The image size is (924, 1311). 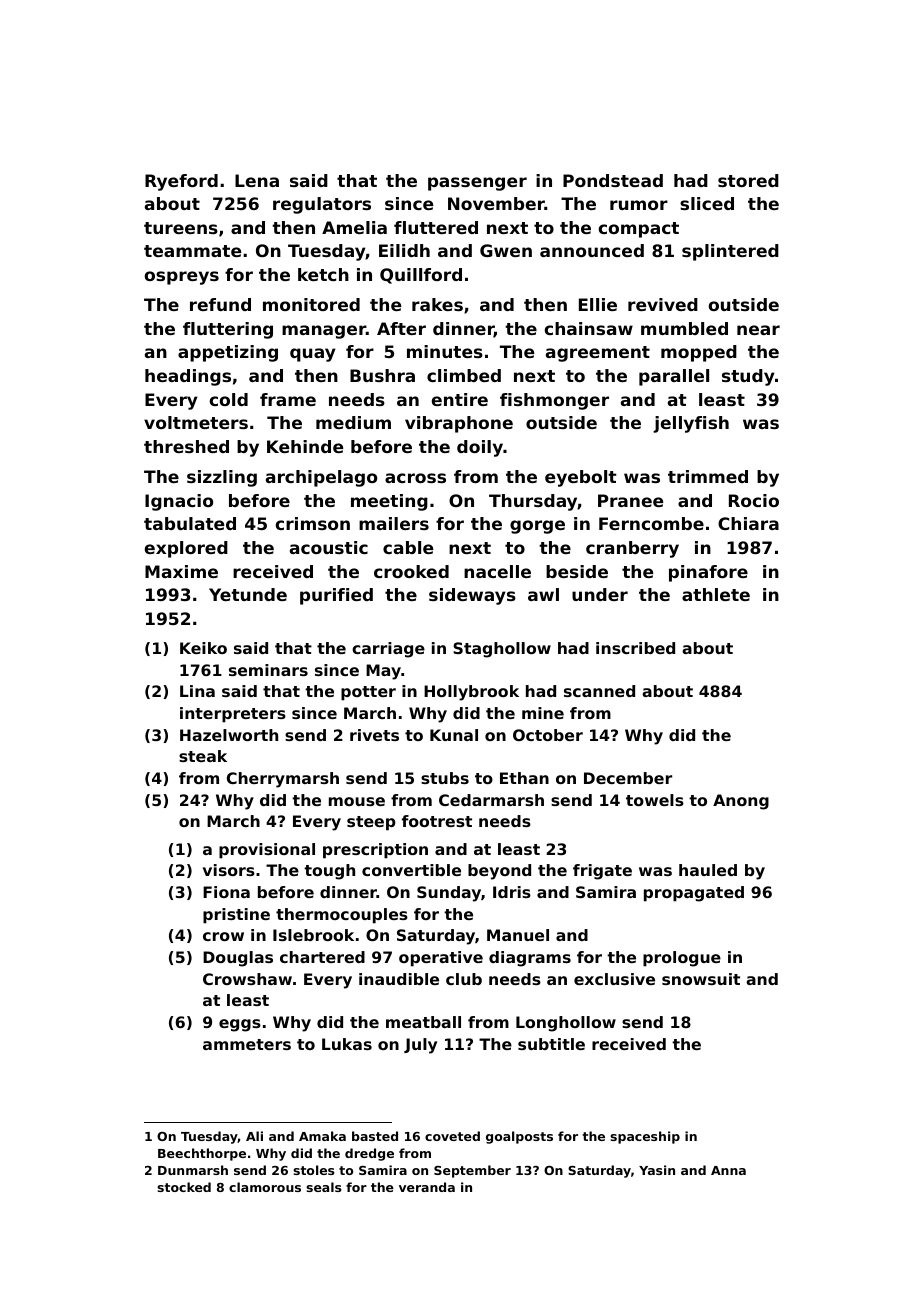 I want to click on Ryeford, so click(x=181, y=182).
